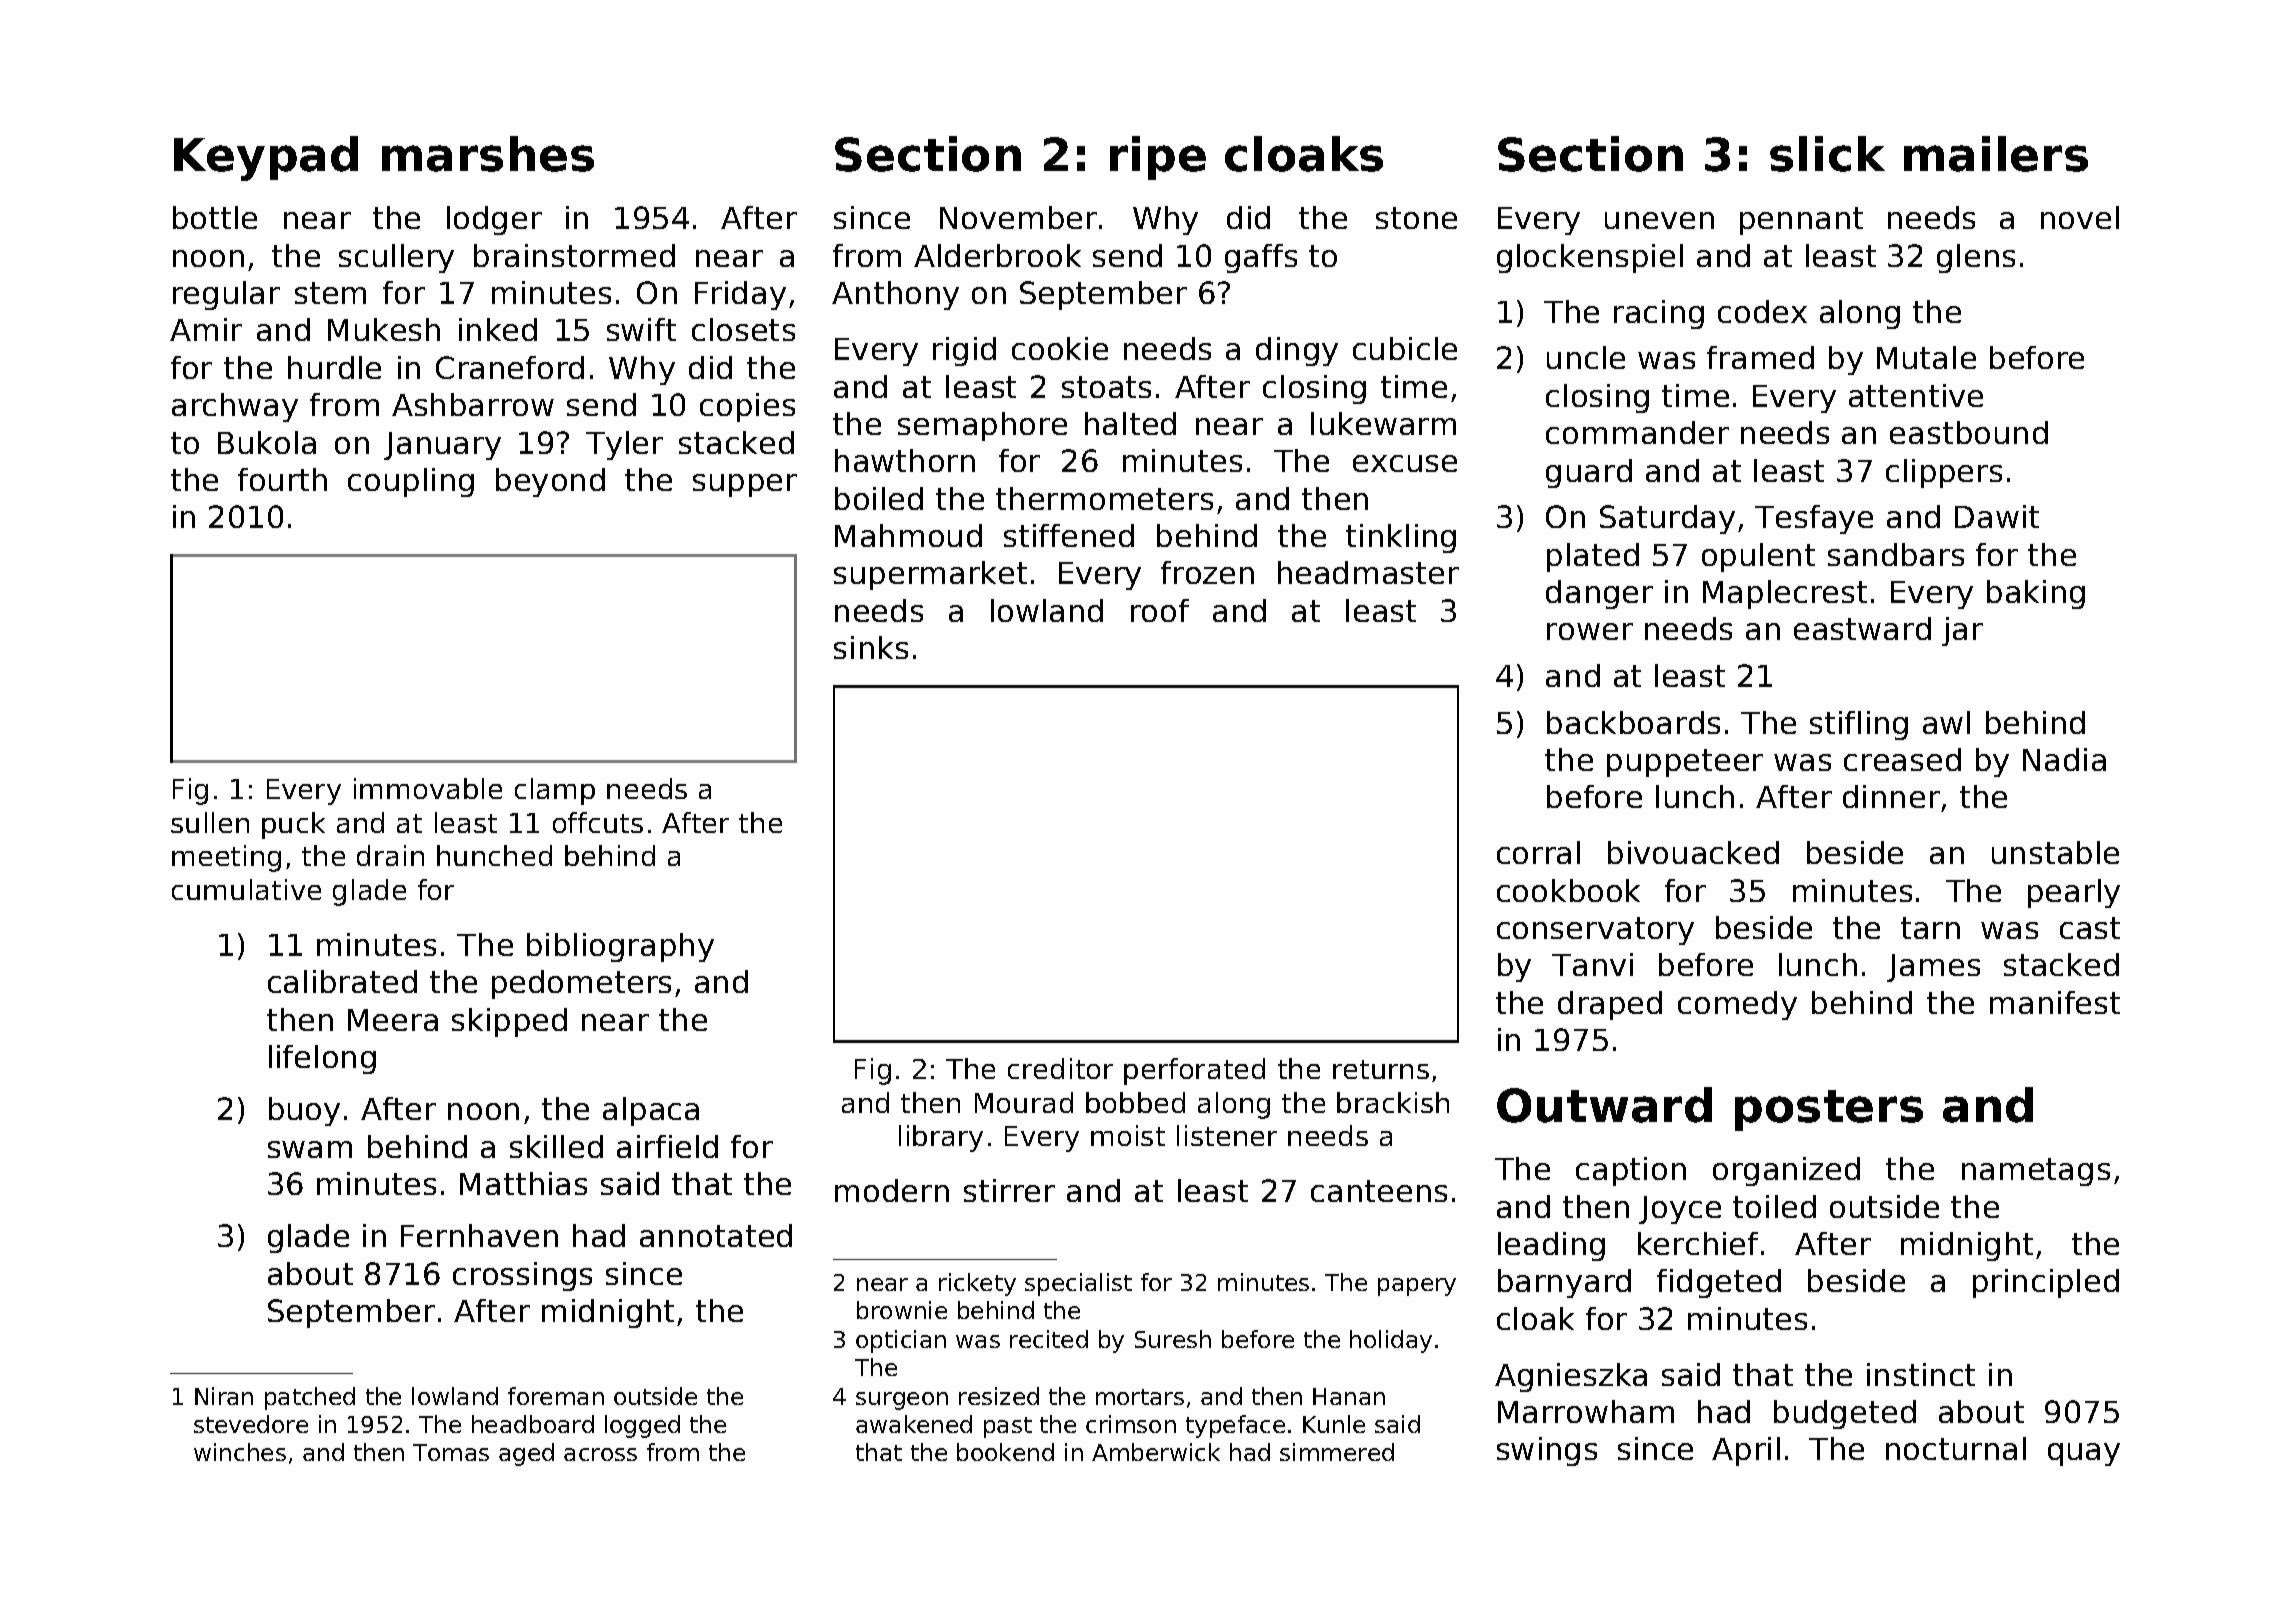 The height and width of the image is (1620, 2292). I want to click on tinkling, so click(1401, 538).
